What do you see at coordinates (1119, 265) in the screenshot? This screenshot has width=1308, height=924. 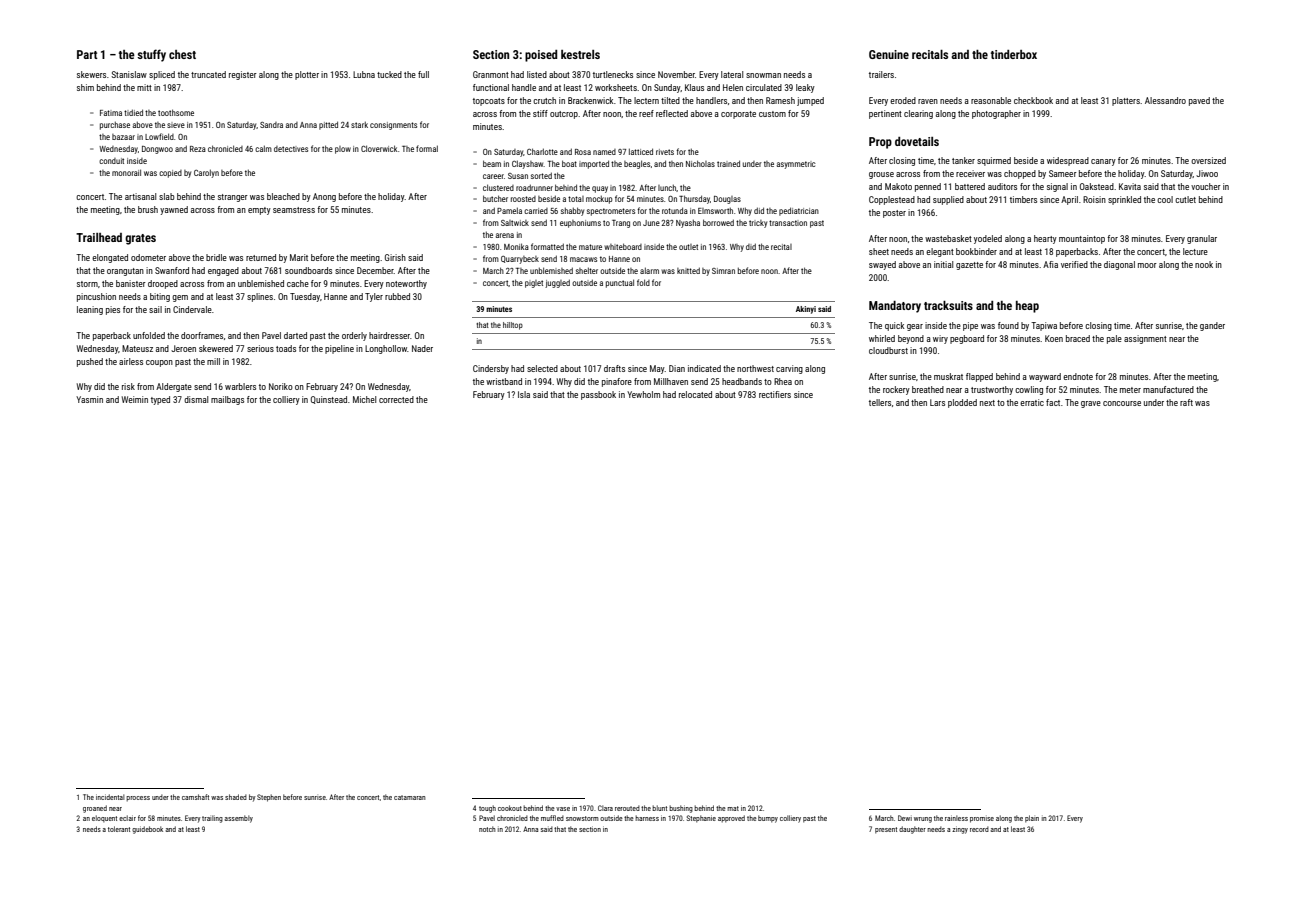 I see `diagonal` at bounding box center [1119, 265].
